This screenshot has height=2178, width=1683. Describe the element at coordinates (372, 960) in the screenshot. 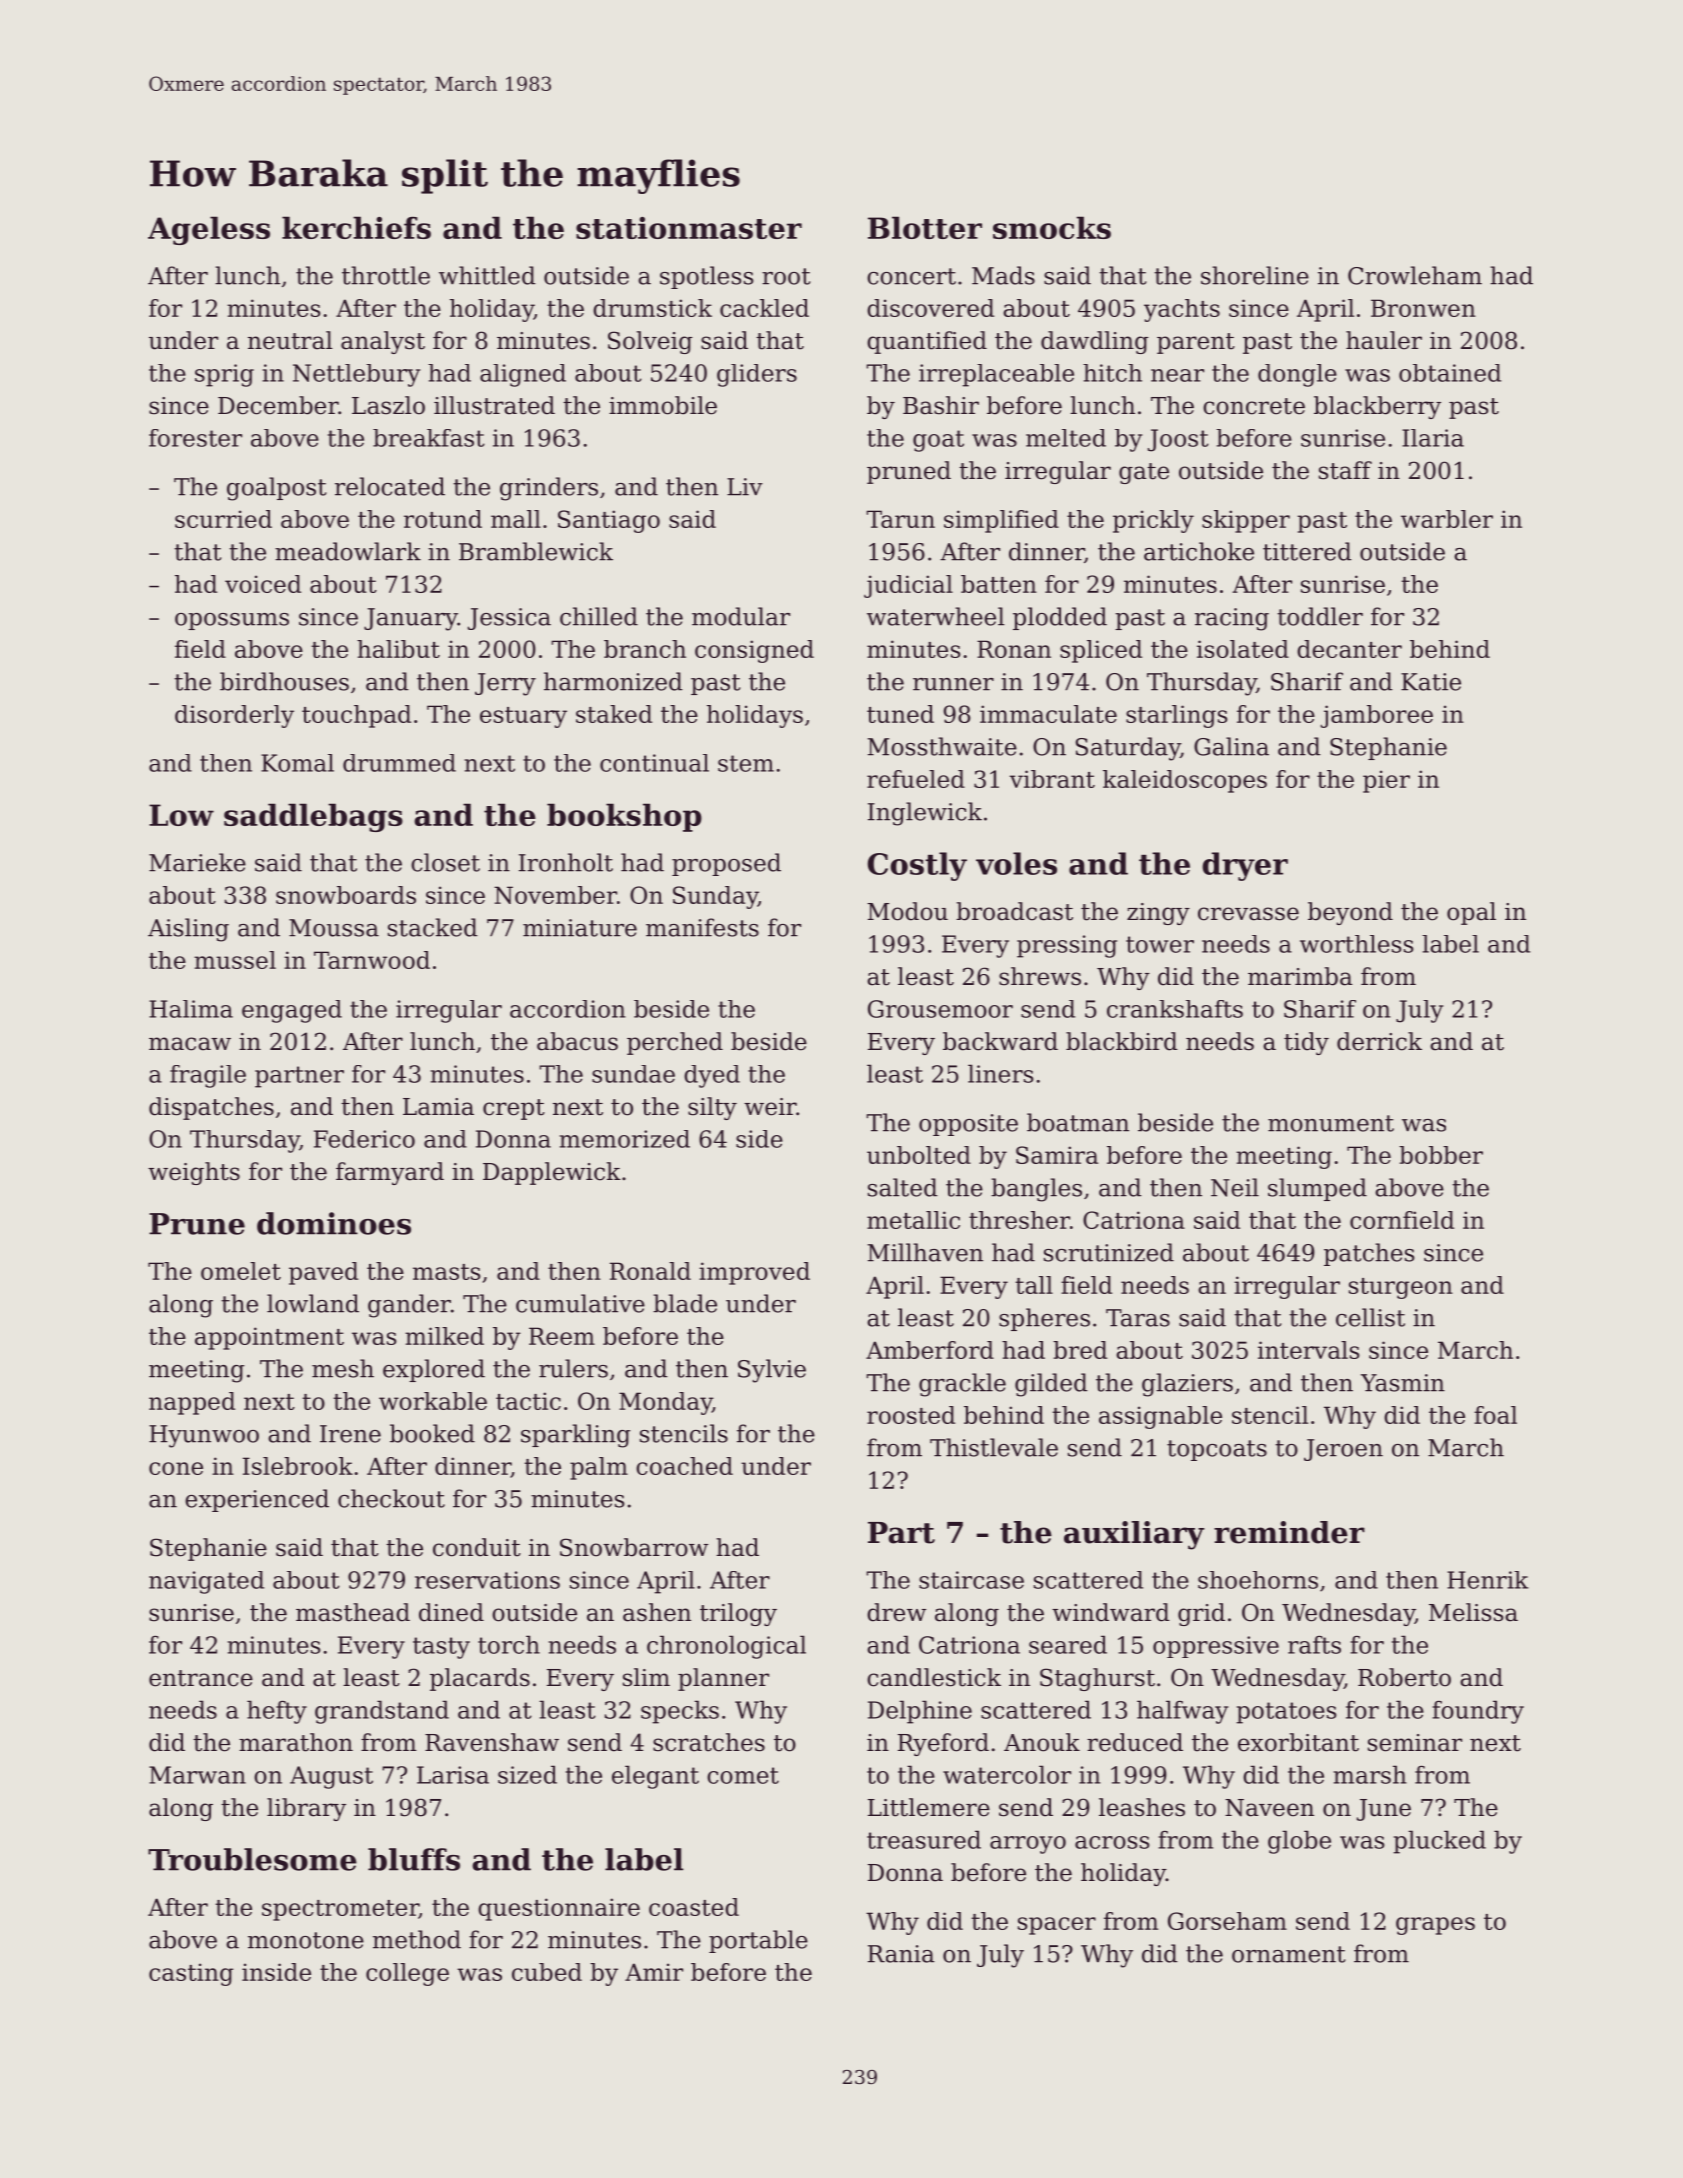

I see `Tarnwood` at that location.
